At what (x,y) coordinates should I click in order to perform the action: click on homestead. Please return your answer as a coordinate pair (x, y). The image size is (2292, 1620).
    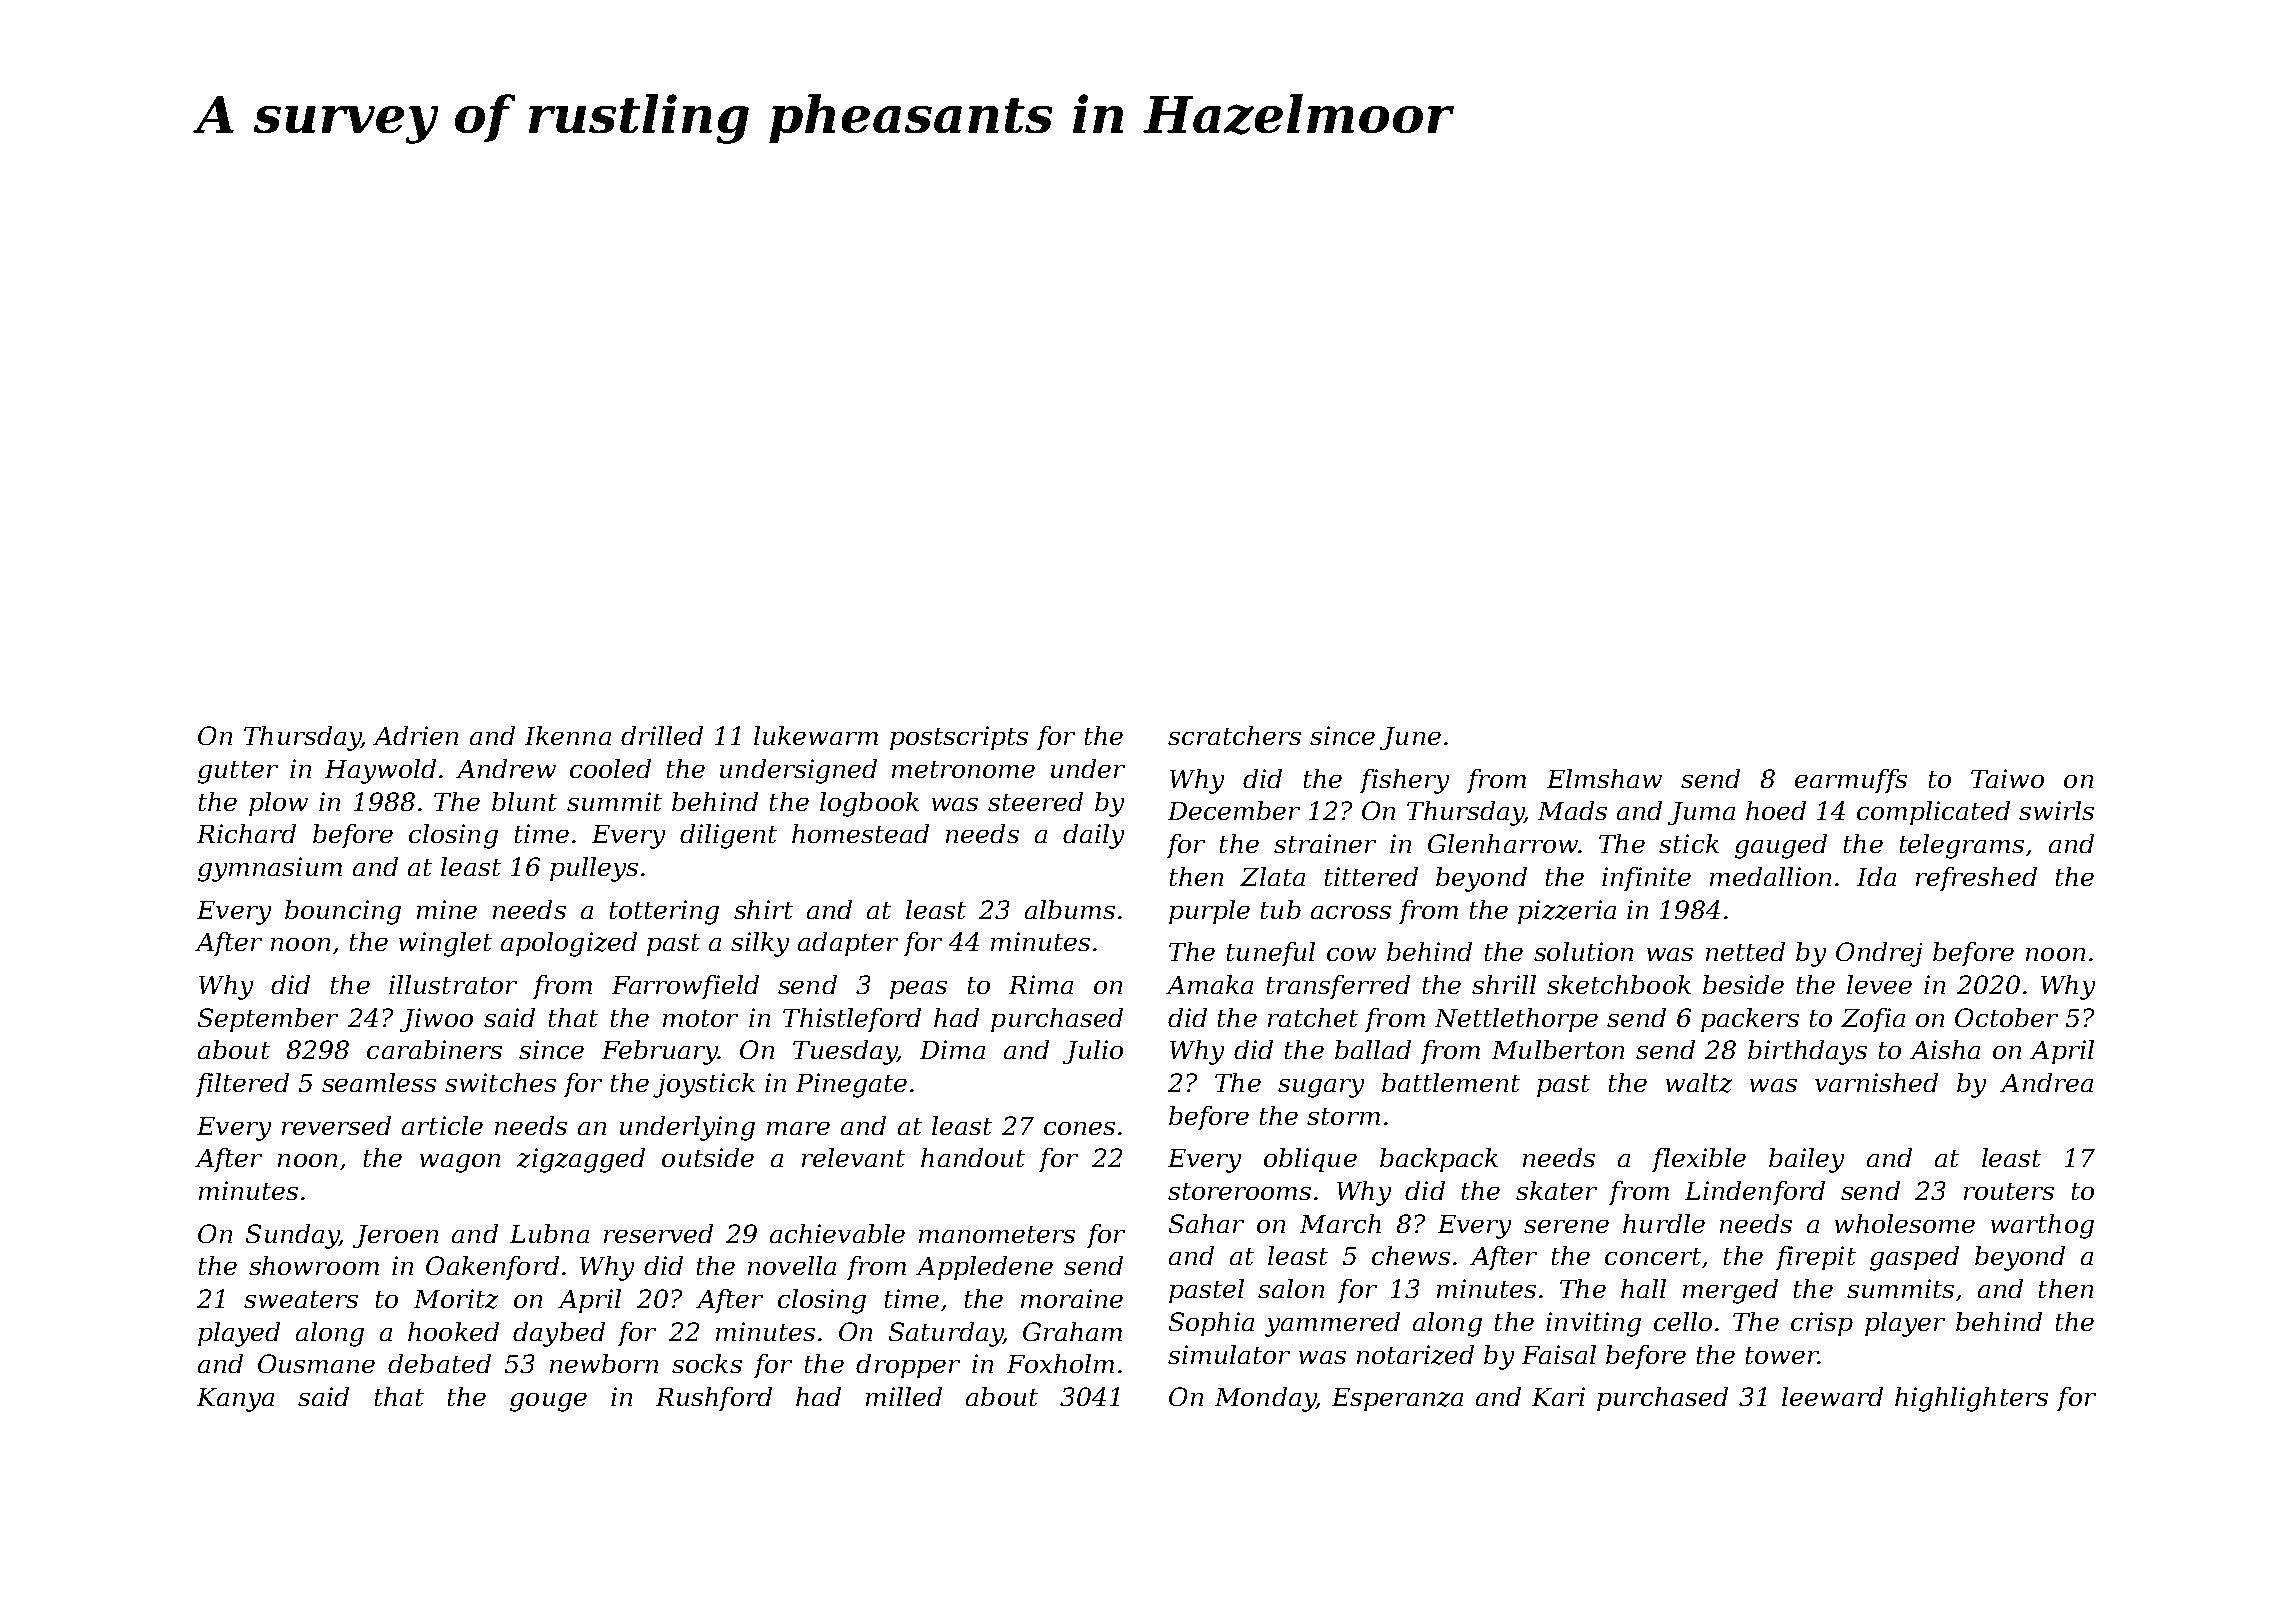
    Looking at the image, I should click on (860, 833).
